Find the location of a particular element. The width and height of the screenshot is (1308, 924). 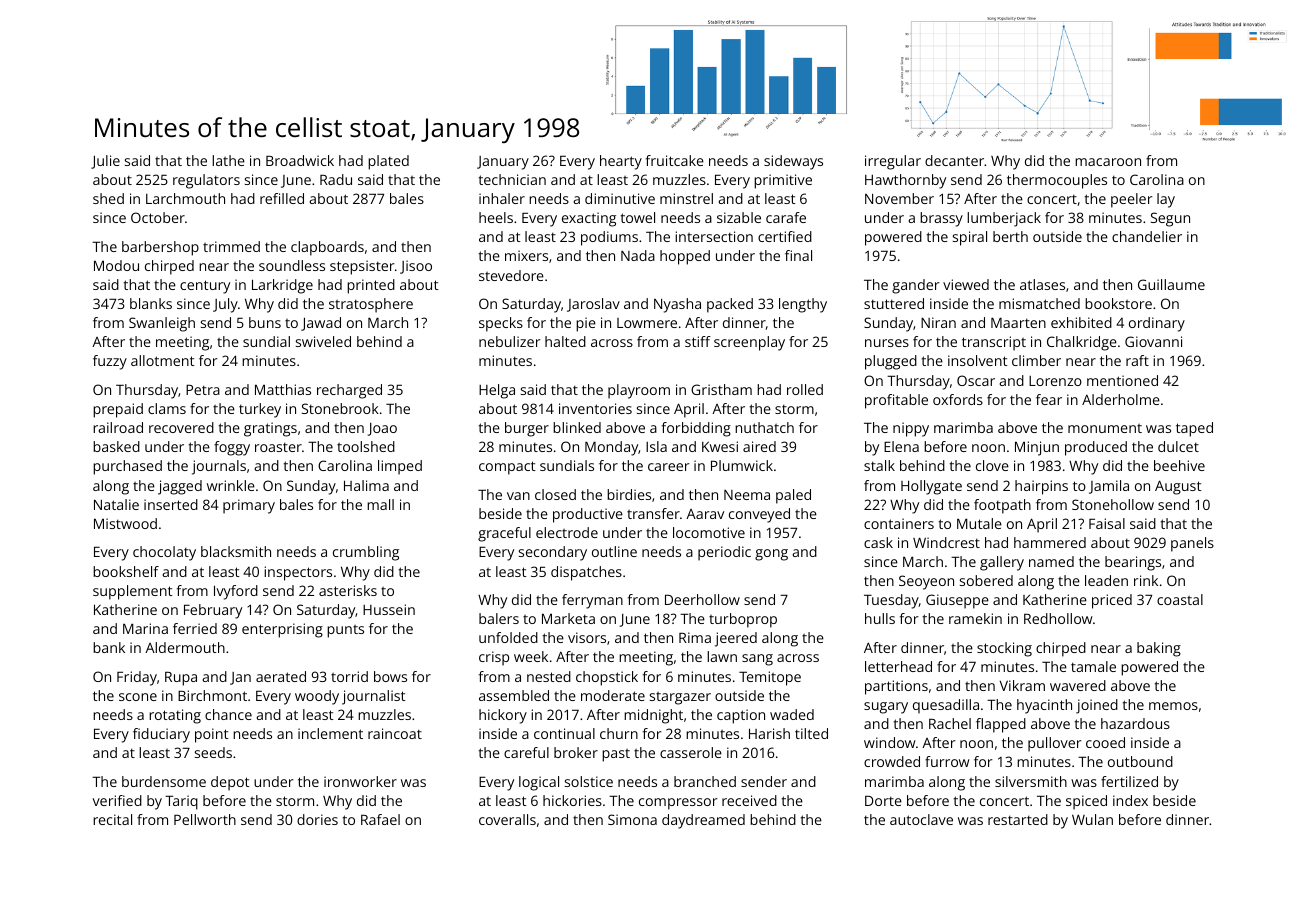

stocking is located at coordinates (1004, 649).
